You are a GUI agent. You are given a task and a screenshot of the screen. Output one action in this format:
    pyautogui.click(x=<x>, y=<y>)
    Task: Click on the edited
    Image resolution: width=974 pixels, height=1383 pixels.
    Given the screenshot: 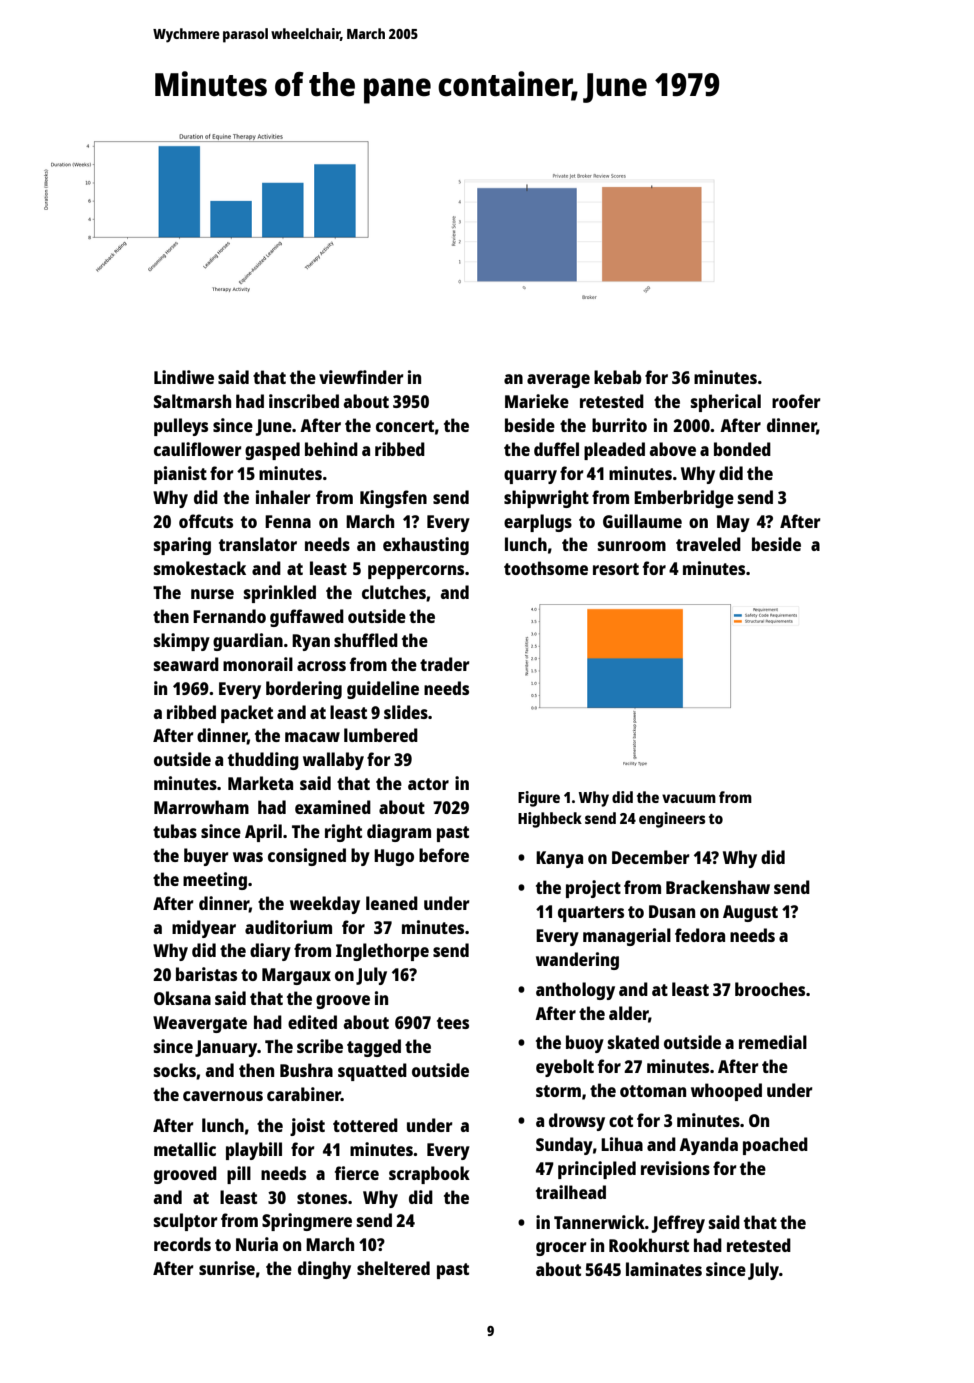 What is the action you would take?
    pyautogui.click(x=312, y=1022)
